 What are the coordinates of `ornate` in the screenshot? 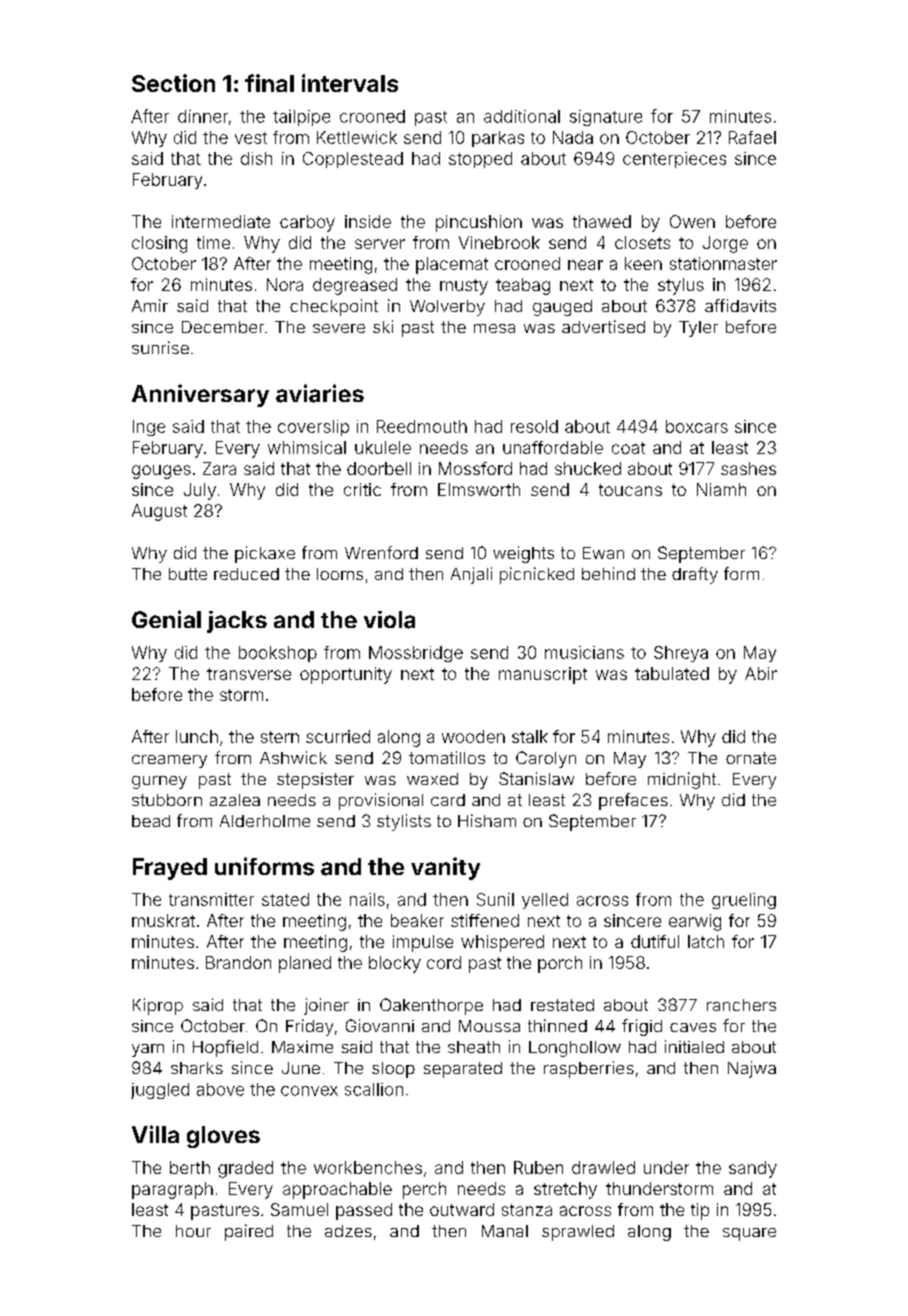 It's located at (751, 758).
